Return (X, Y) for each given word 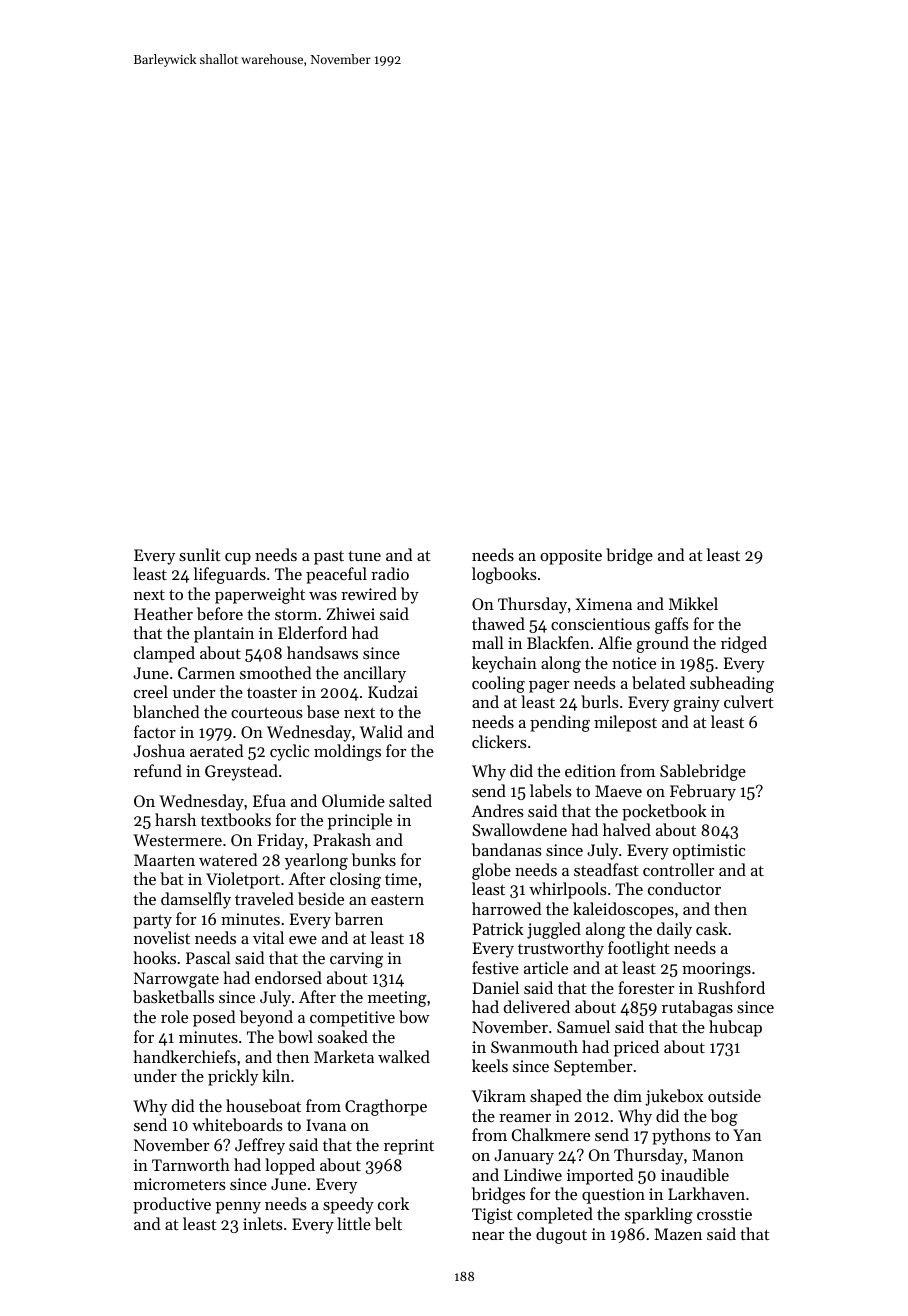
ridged (744, 644)
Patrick (498, 928)
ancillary (375, 674)
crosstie (724, 1214)
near (488, 1236)
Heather (163, 613)
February (703, 792)
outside (734, 1095)
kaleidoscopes (623, 910)
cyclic (289, 752)
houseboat (263, 1105)
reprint (409, 1147)
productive (172, 1205)
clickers (499, 741)
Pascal (208, 957)
